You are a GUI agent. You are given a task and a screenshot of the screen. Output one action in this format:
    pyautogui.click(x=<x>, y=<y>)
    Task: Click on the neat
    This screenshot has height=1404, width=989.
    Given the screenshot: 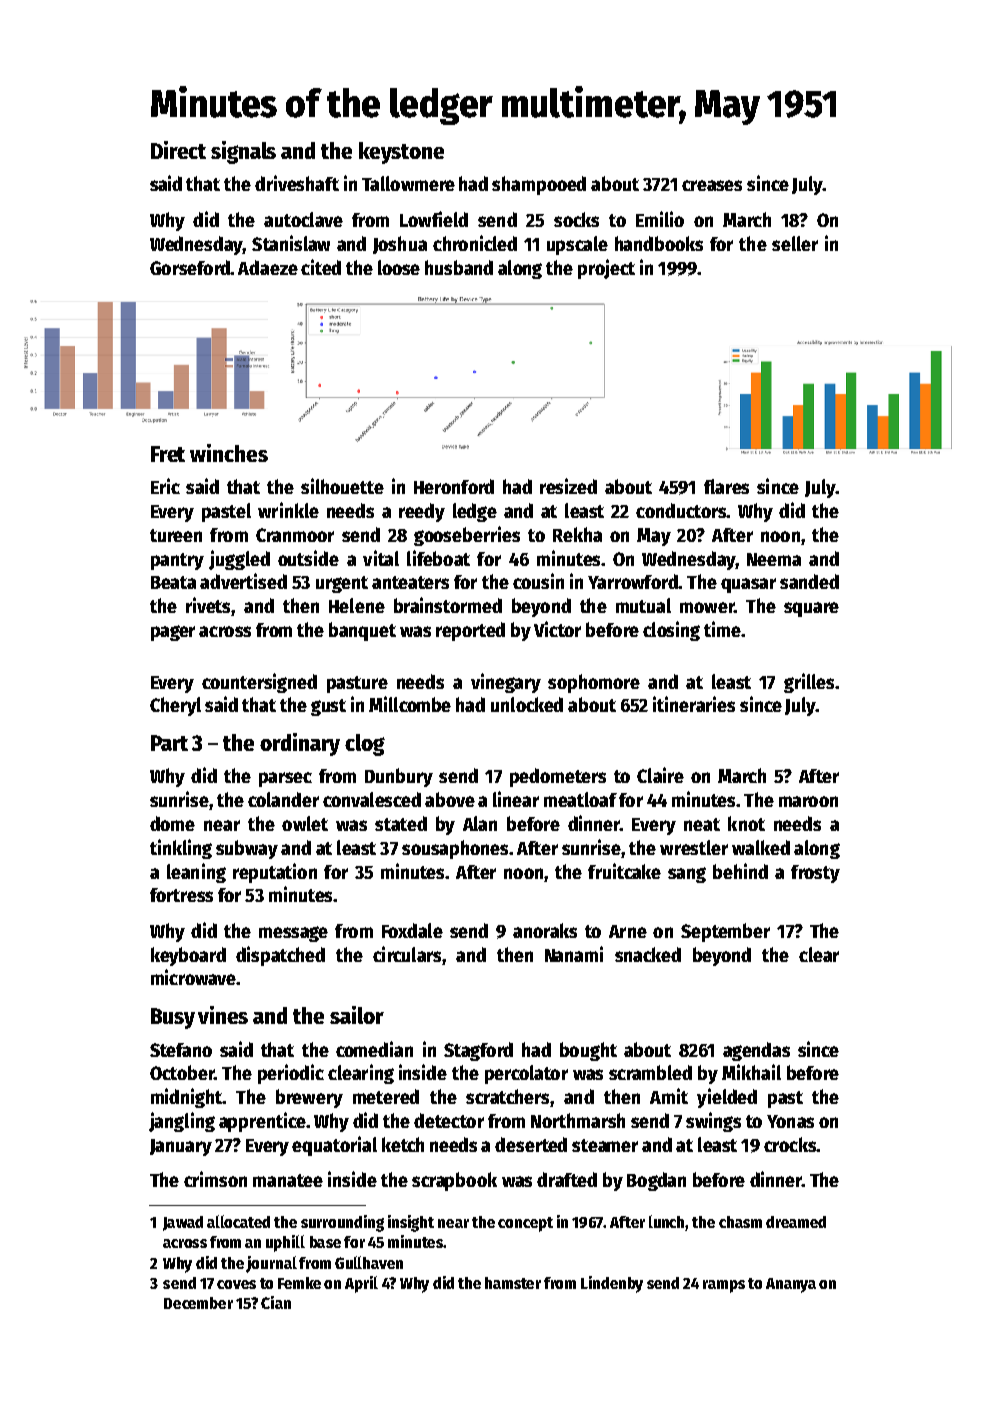 What is the action you would take?
    pyautogui.click(x=702, y=824)
